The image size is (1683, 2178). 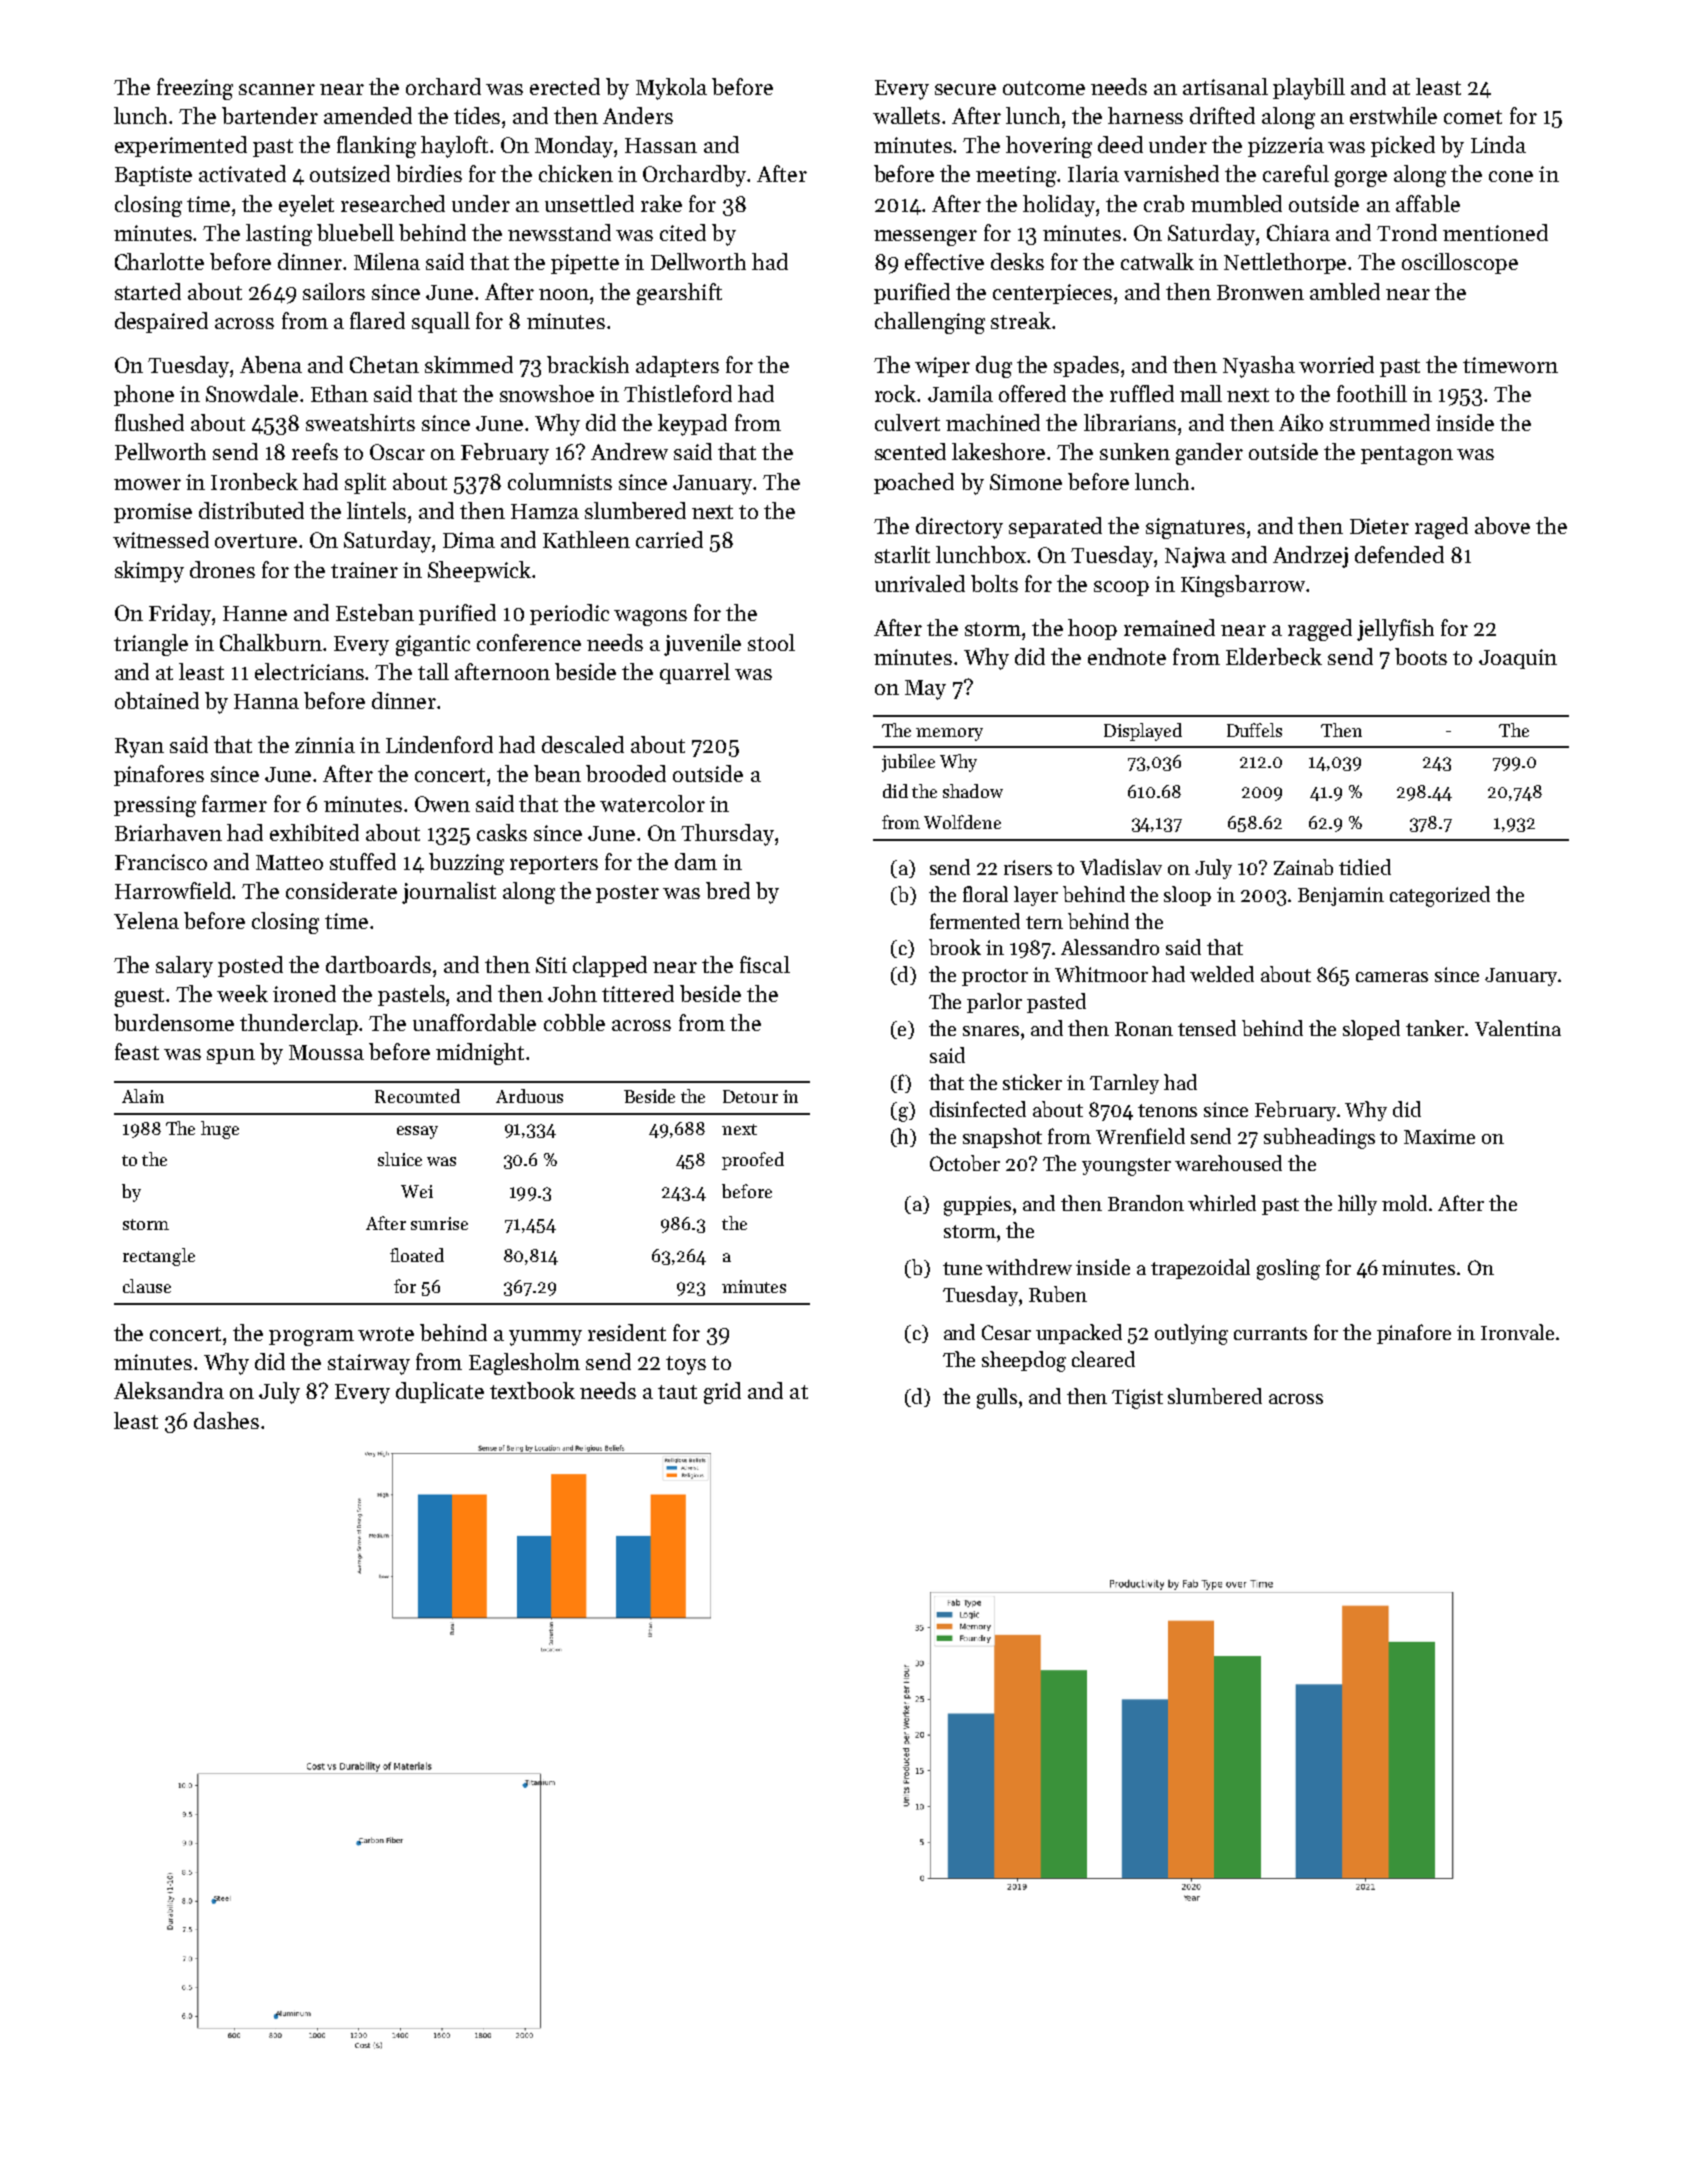 I want to click on comet, so click(x=1473, y=117).
